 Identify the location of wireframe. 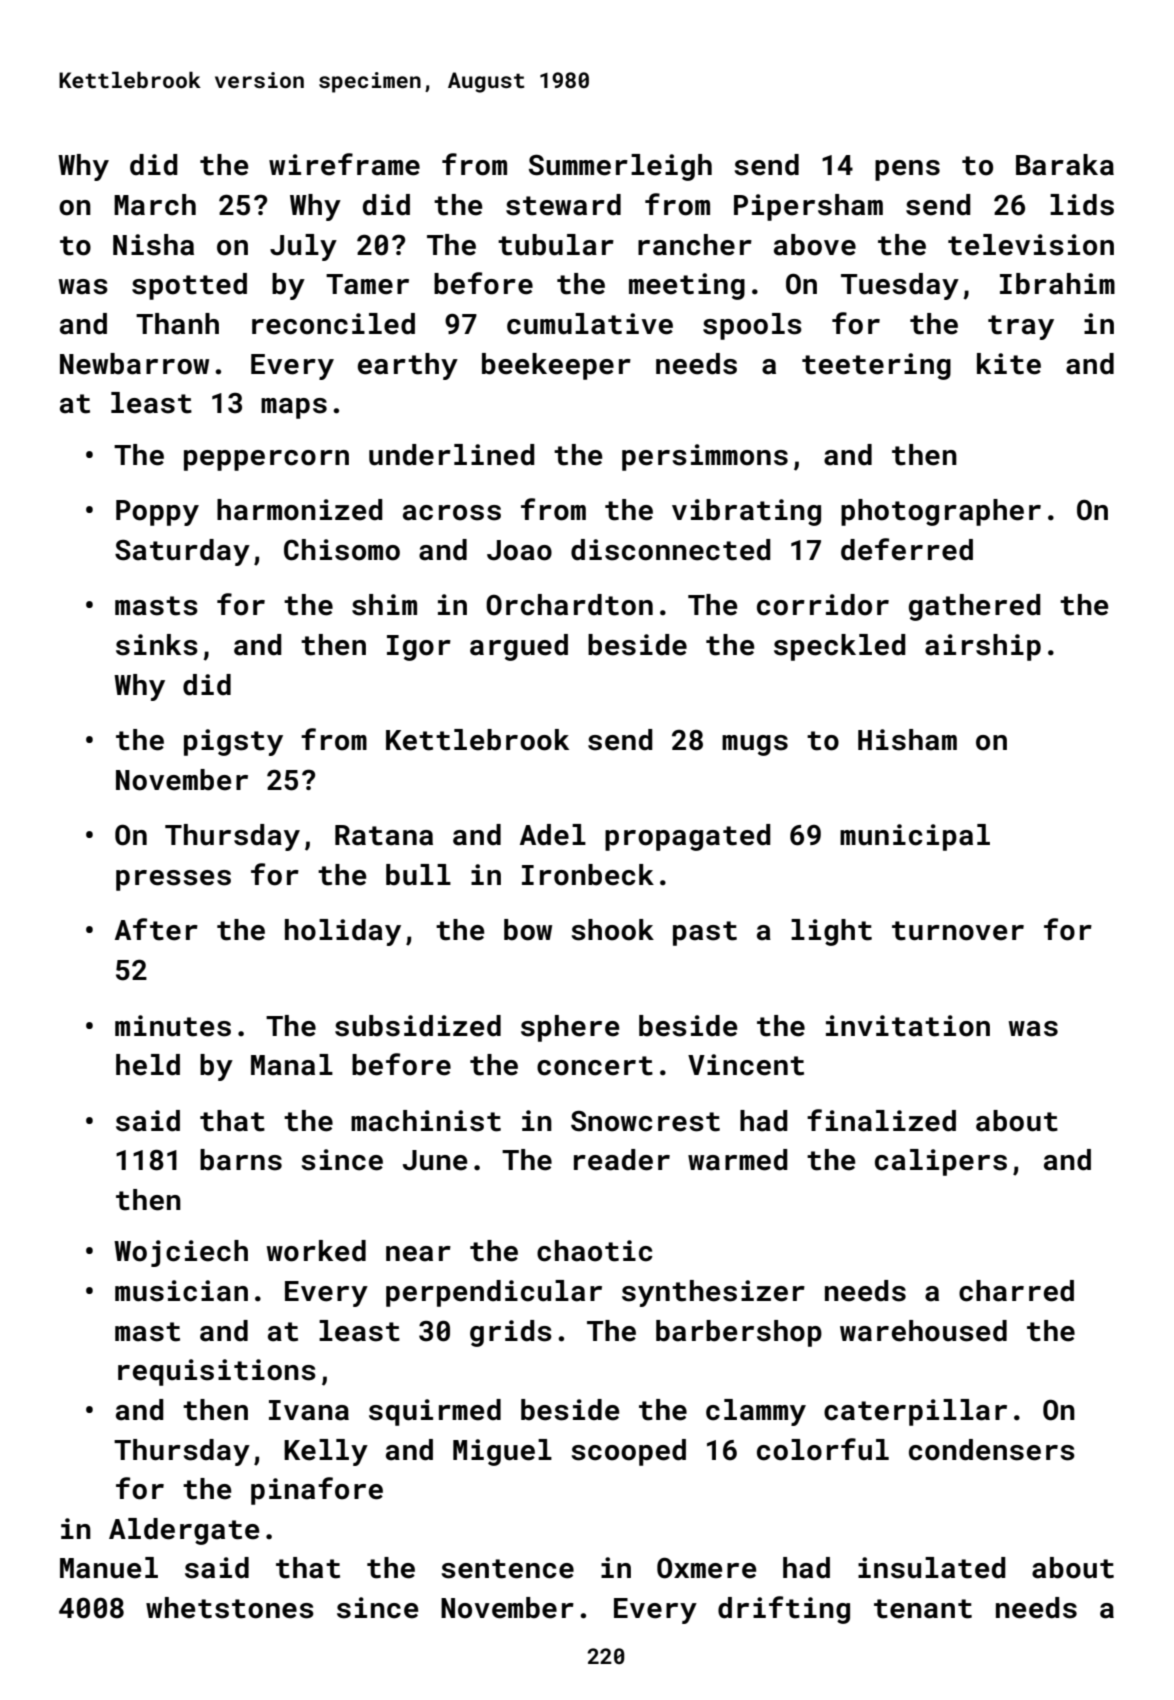
(344, 164).
